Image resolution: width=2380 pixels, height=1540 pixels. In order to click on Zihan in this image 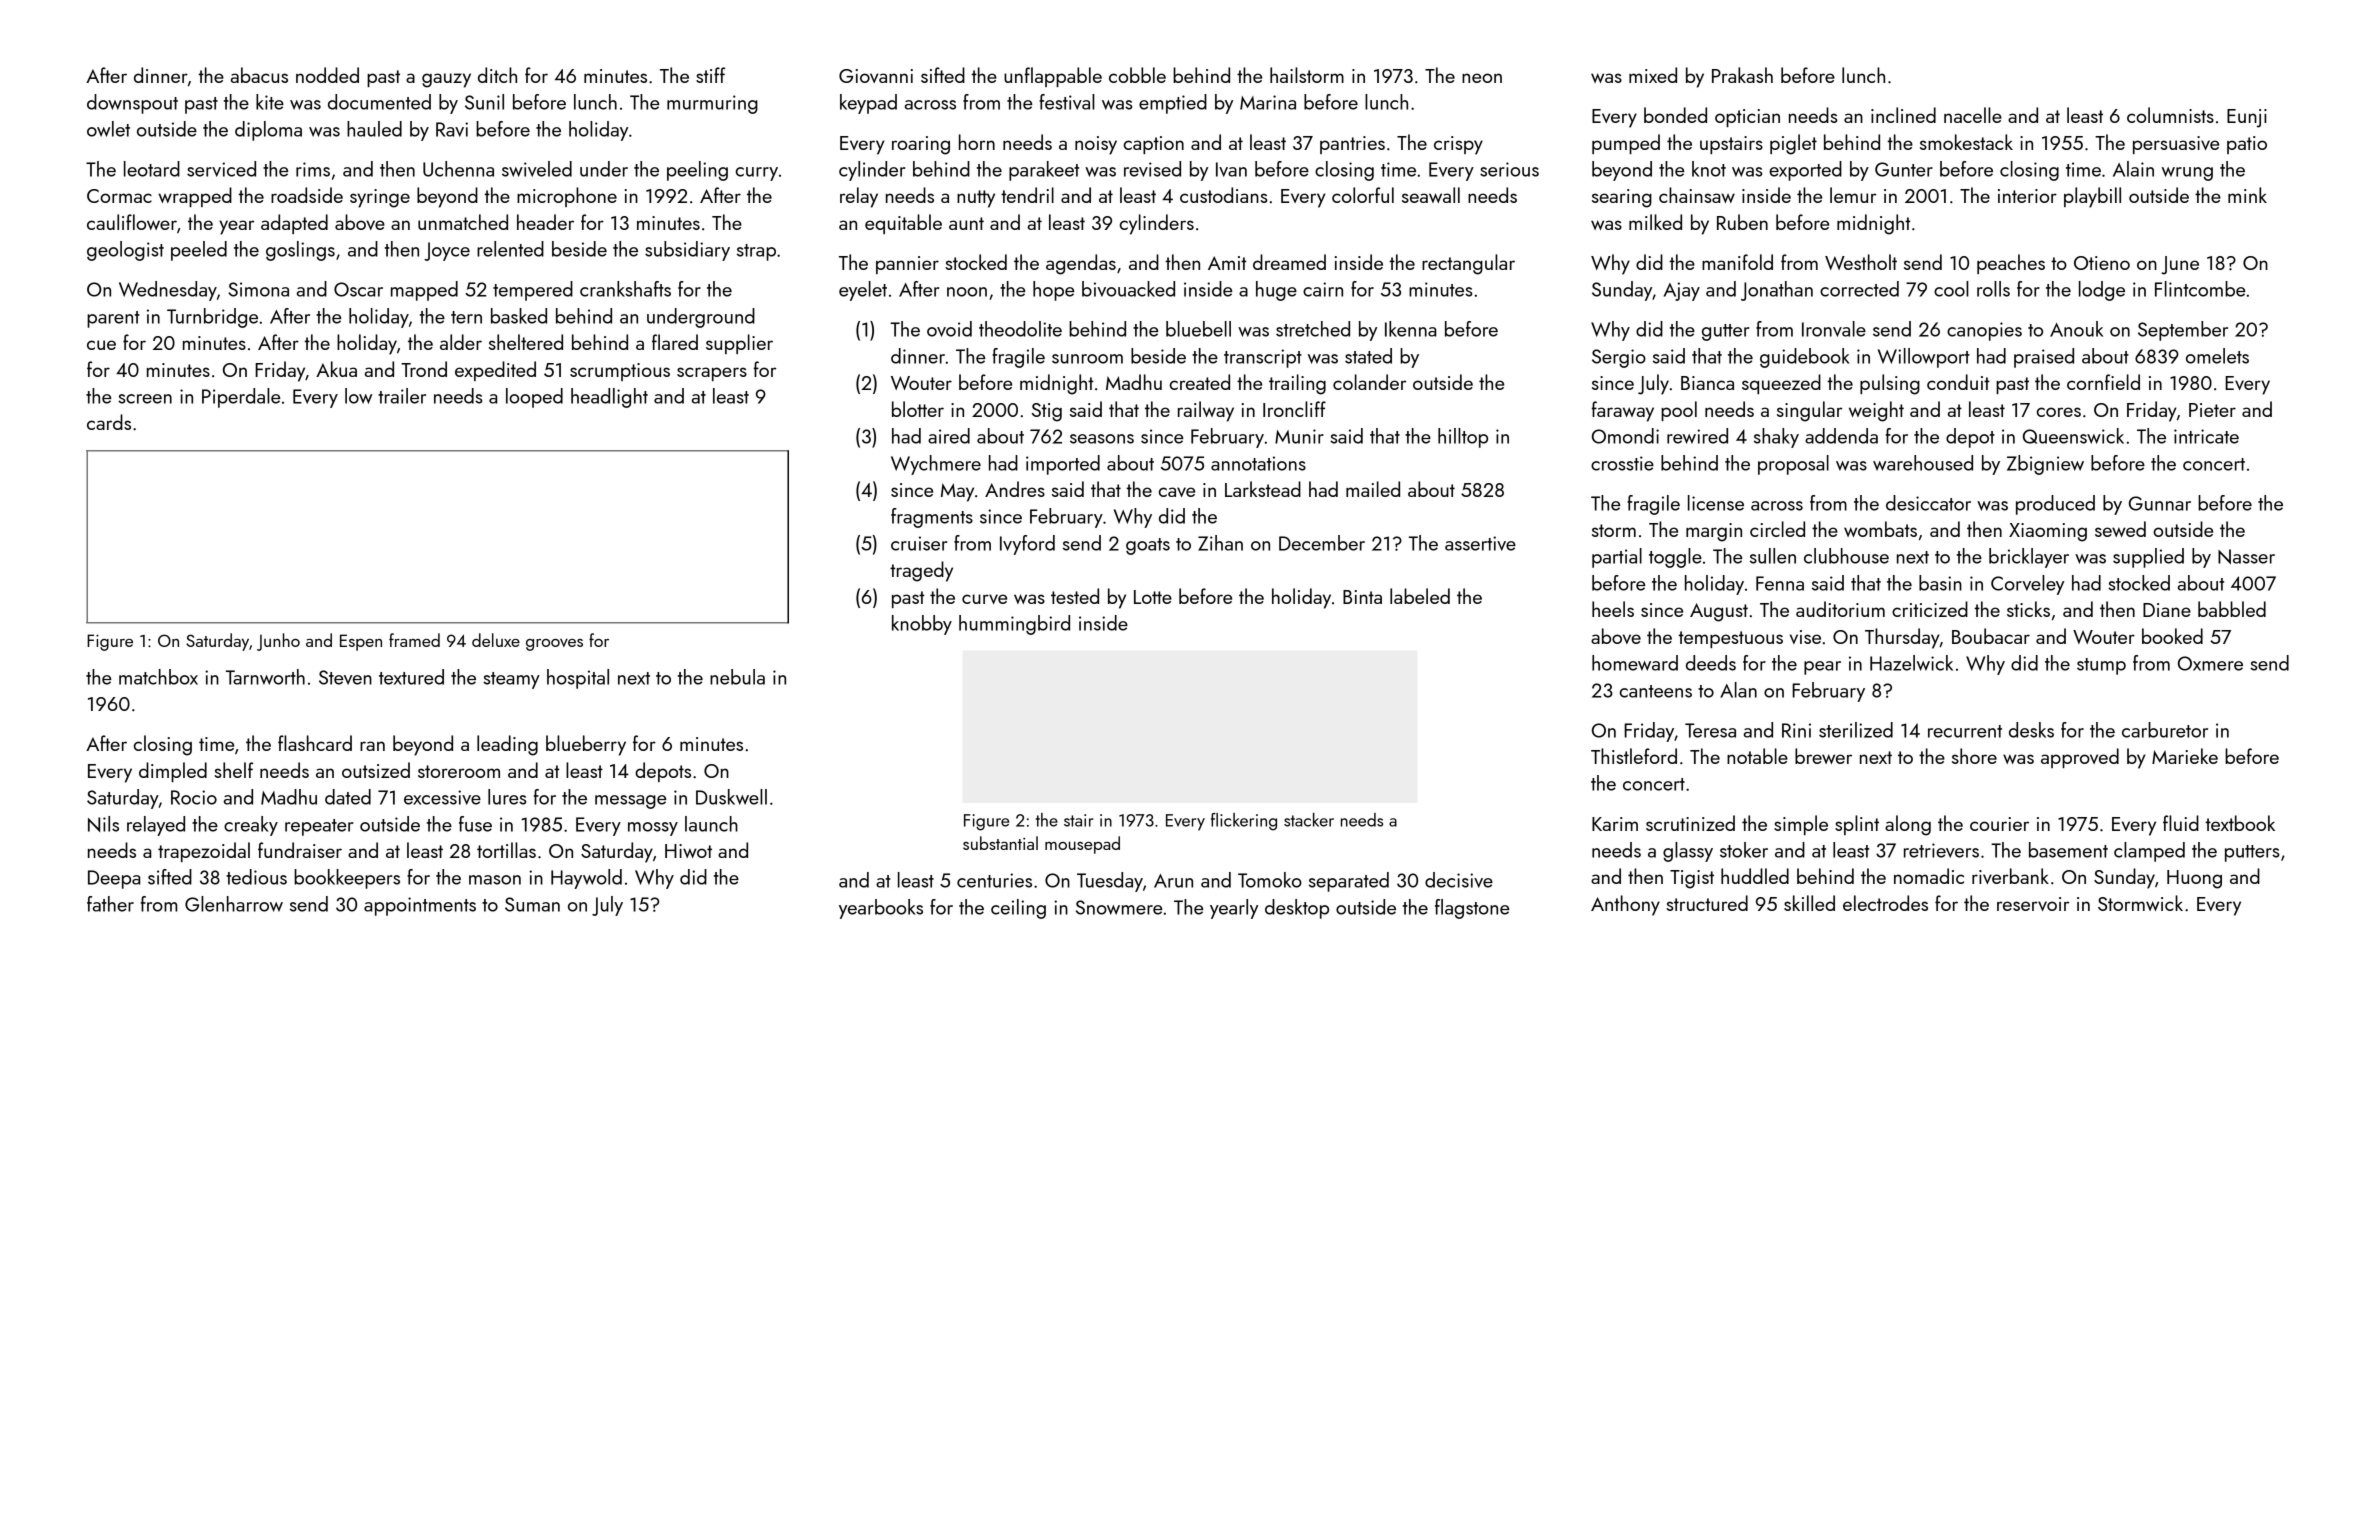, I will do `click(1220, 543)`.
